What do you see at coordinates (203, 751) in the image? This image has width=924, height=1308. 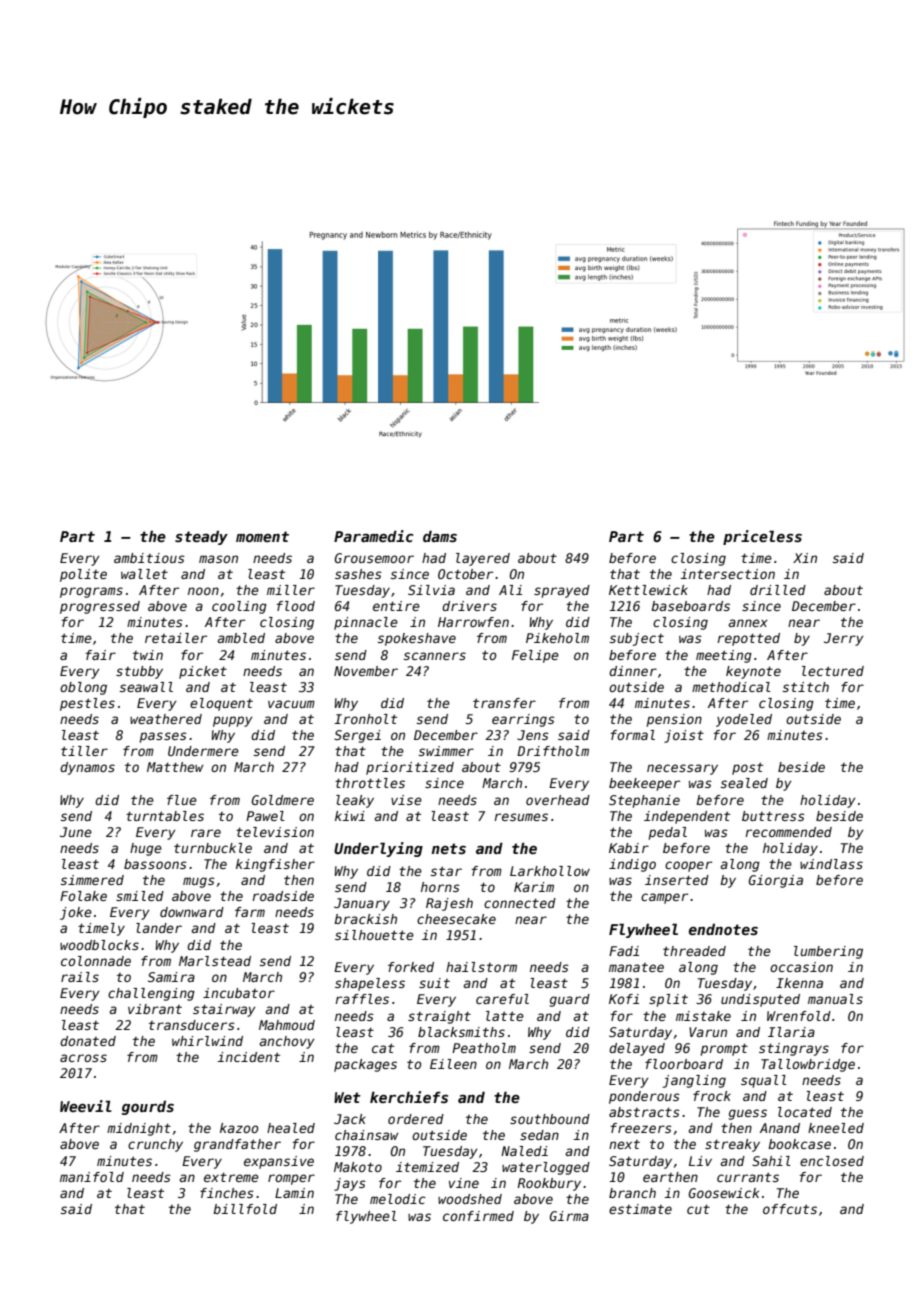 I see `Undermere` at bounding box center [203, 751].
